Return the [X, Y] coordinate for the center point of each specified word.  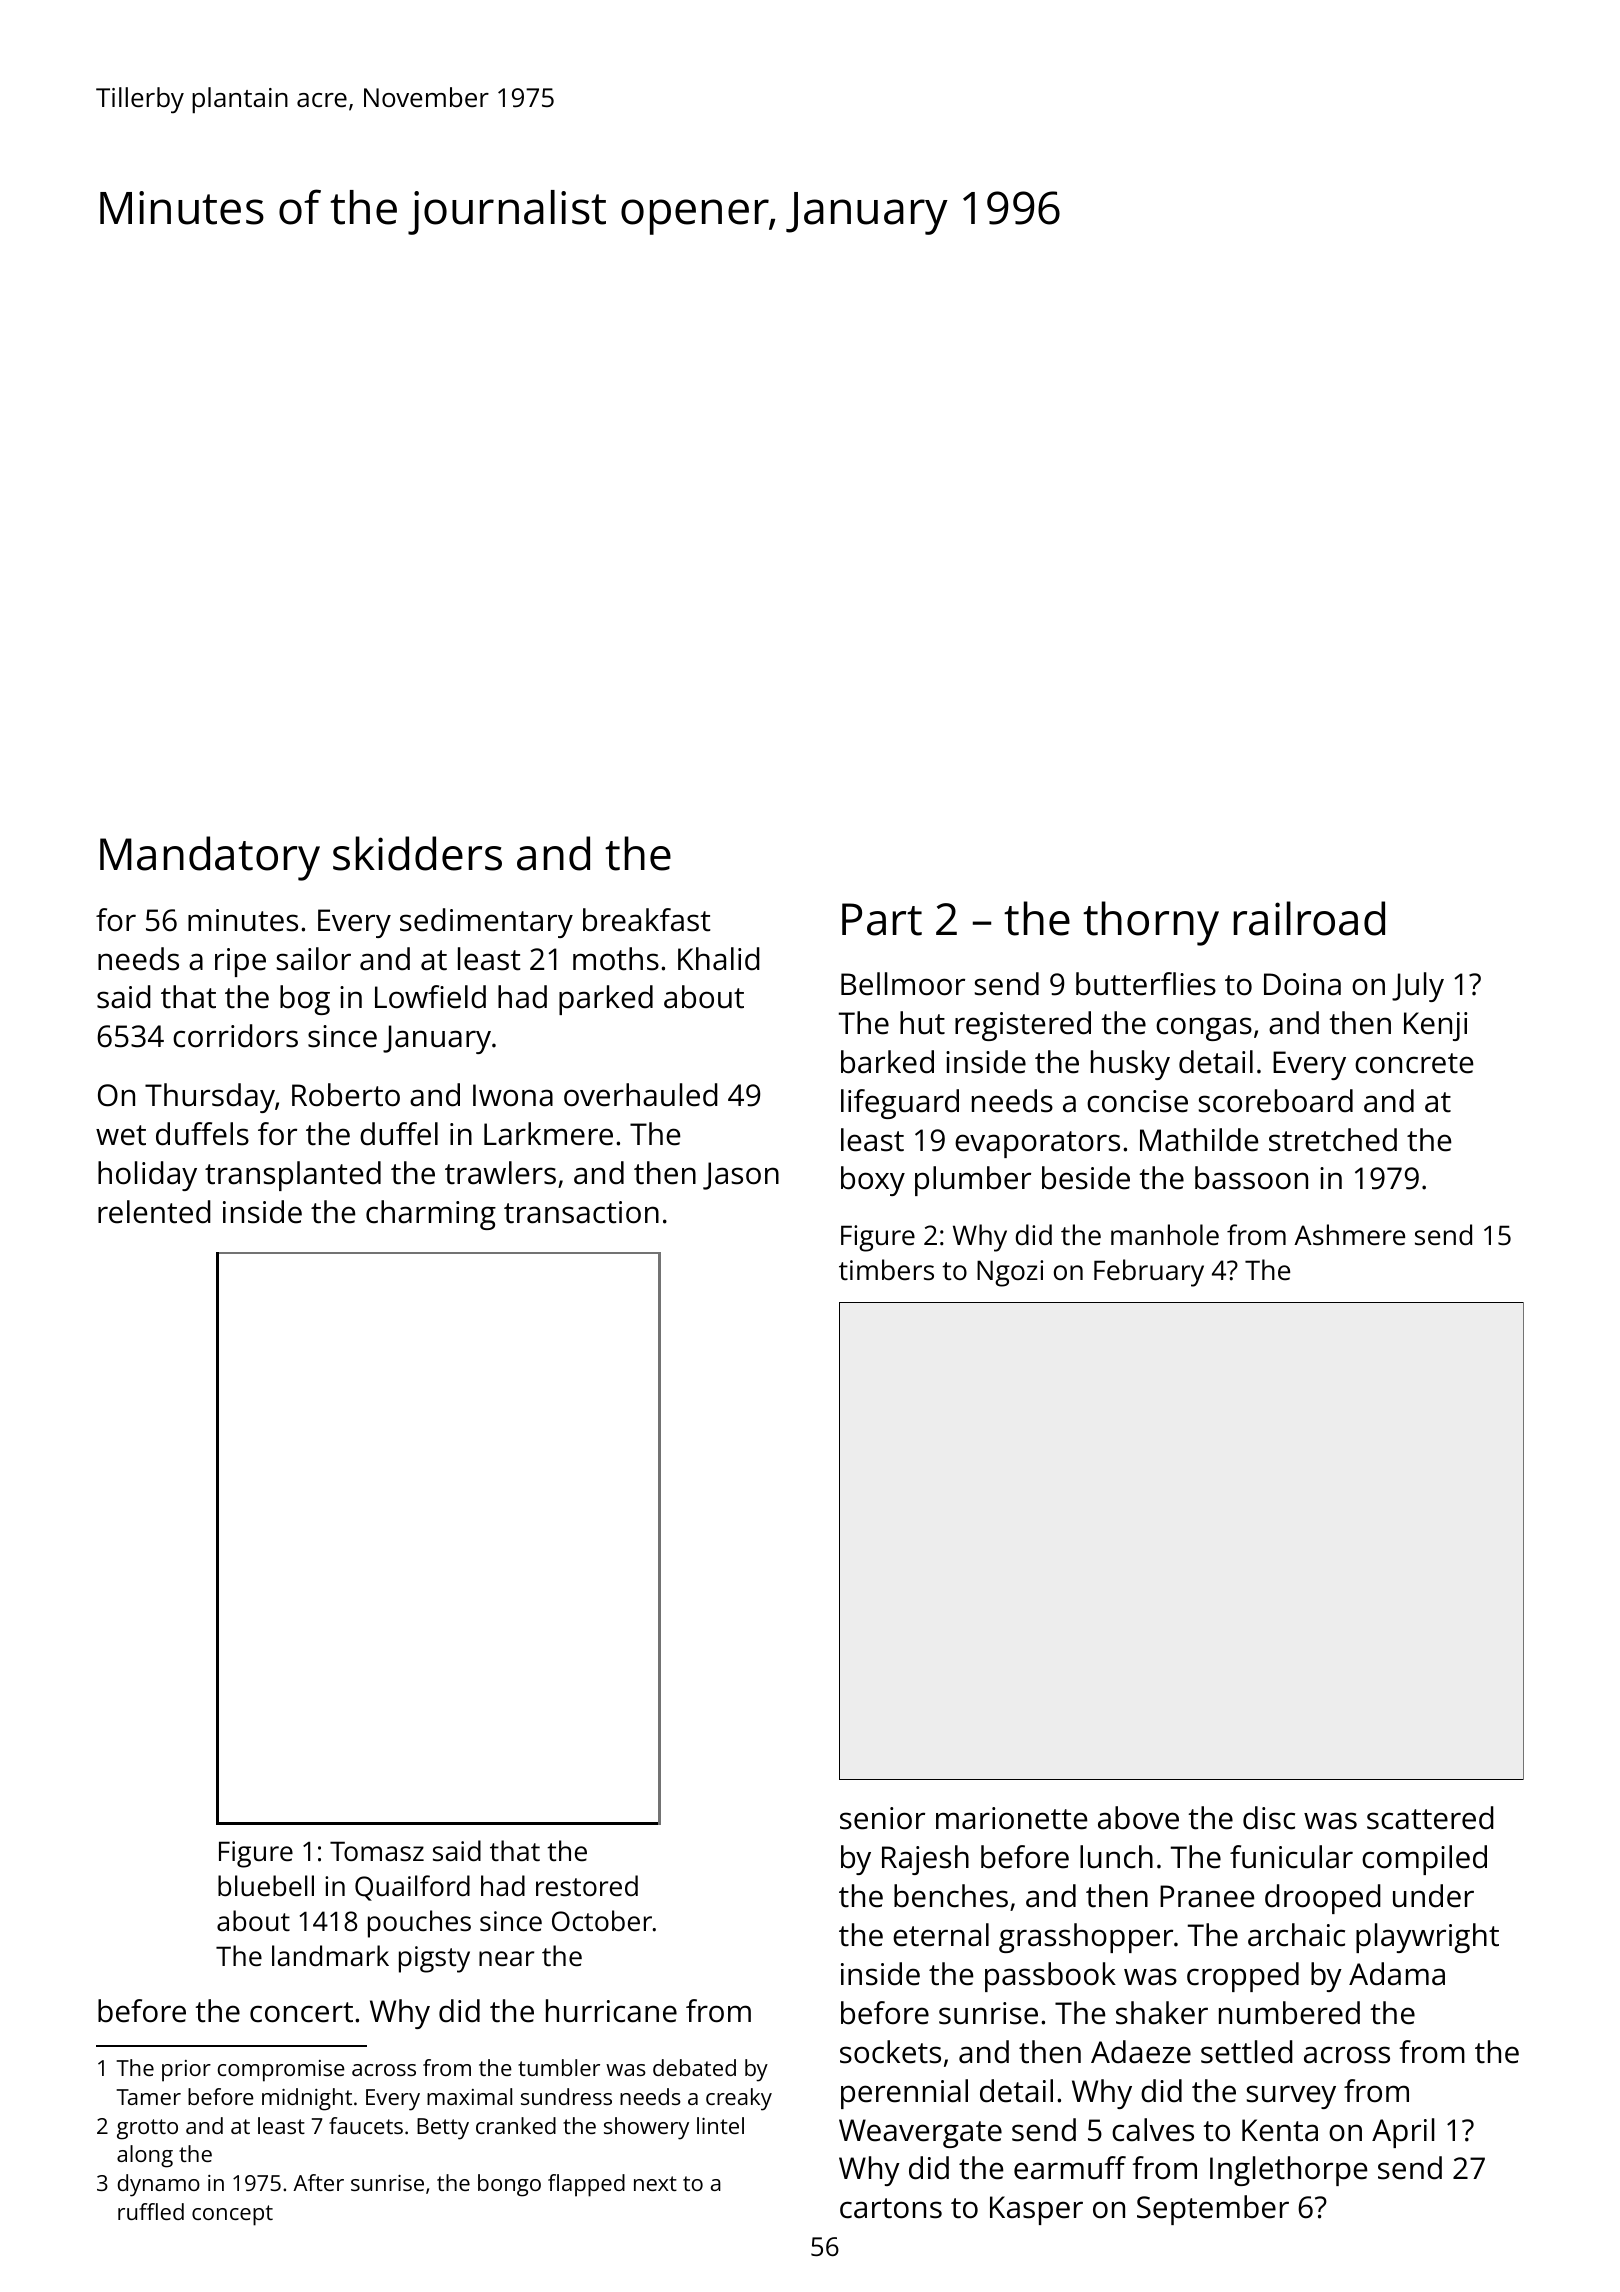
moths [616, 959]
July [1418, 987]
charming [431, 1215]
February [1149, 1273]
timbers [886, 1270]
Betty [443, 2129]
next [655, 2183]
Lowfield [430, 997]
